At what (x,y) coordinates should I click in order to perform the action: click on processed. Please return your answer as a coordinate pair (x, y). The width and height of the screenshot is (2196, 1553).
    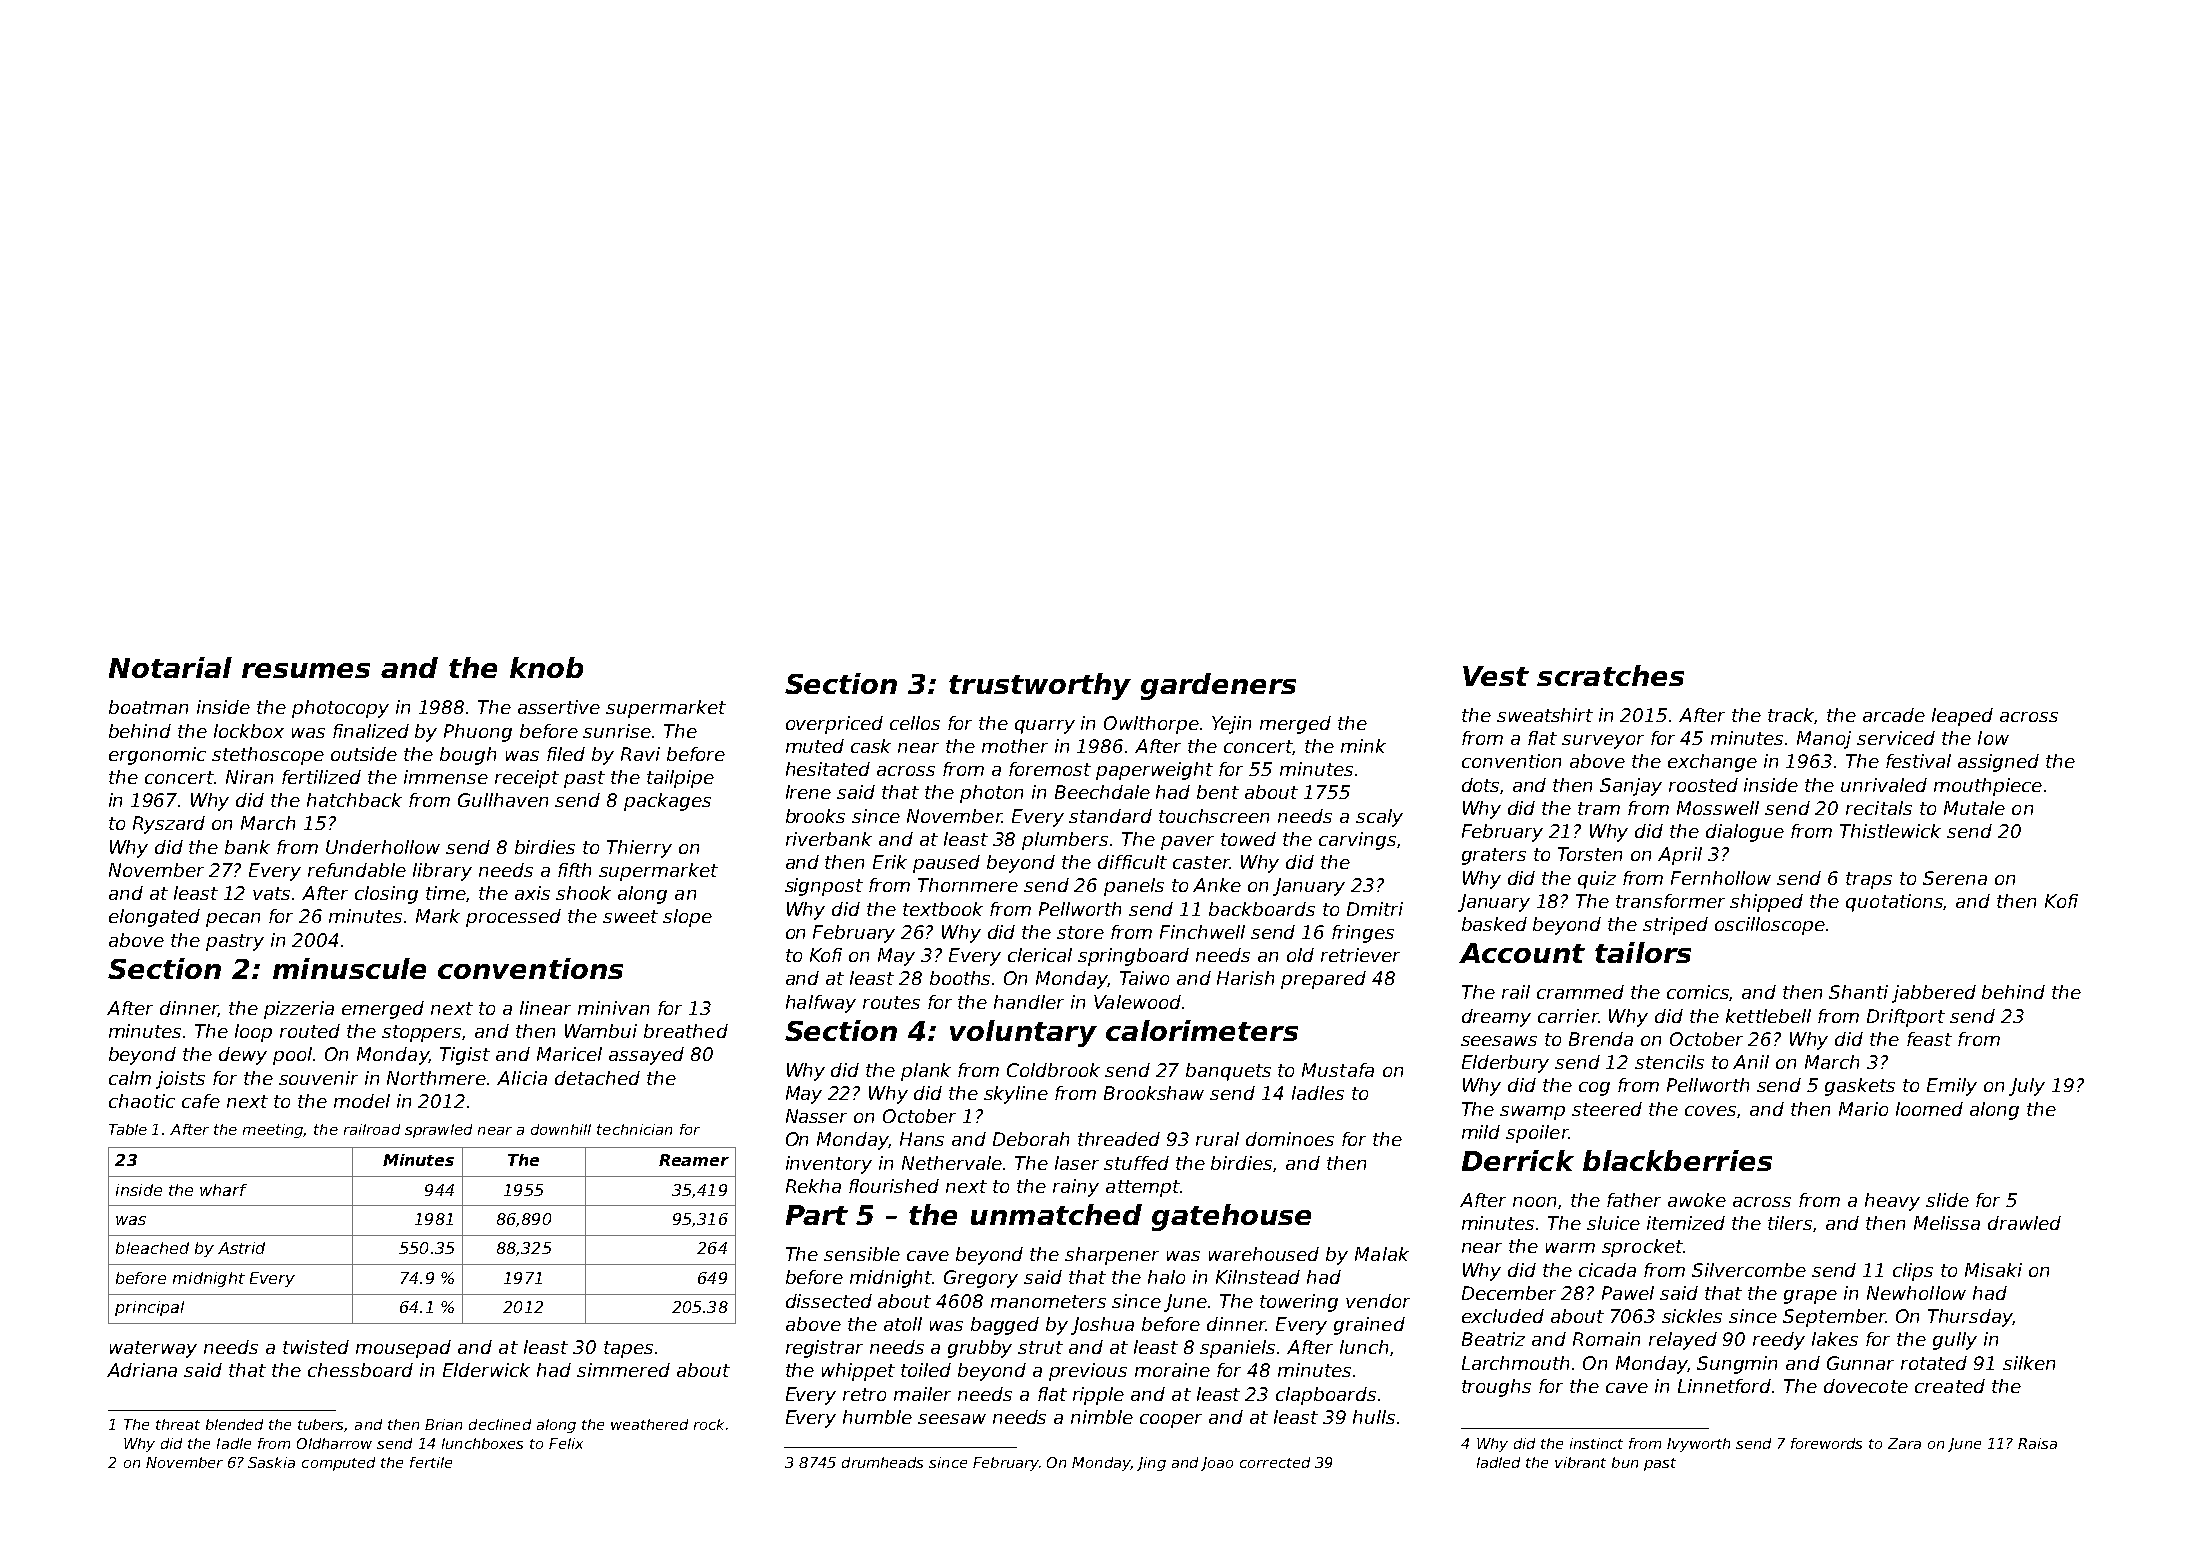
    Looking at the image, I should click on (513, 918).
